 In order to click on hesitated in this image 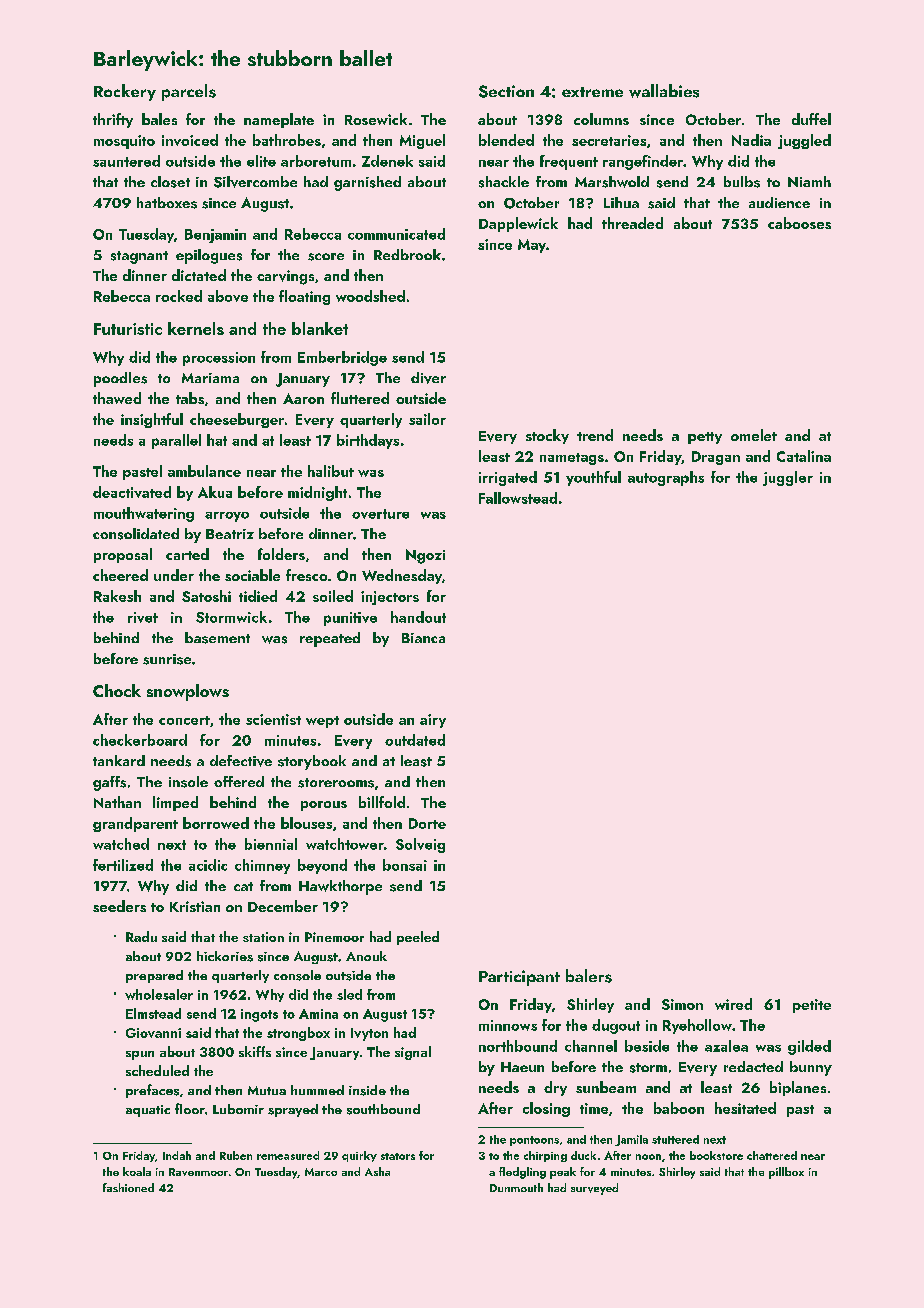, I will do `click(745, 1108)`.
